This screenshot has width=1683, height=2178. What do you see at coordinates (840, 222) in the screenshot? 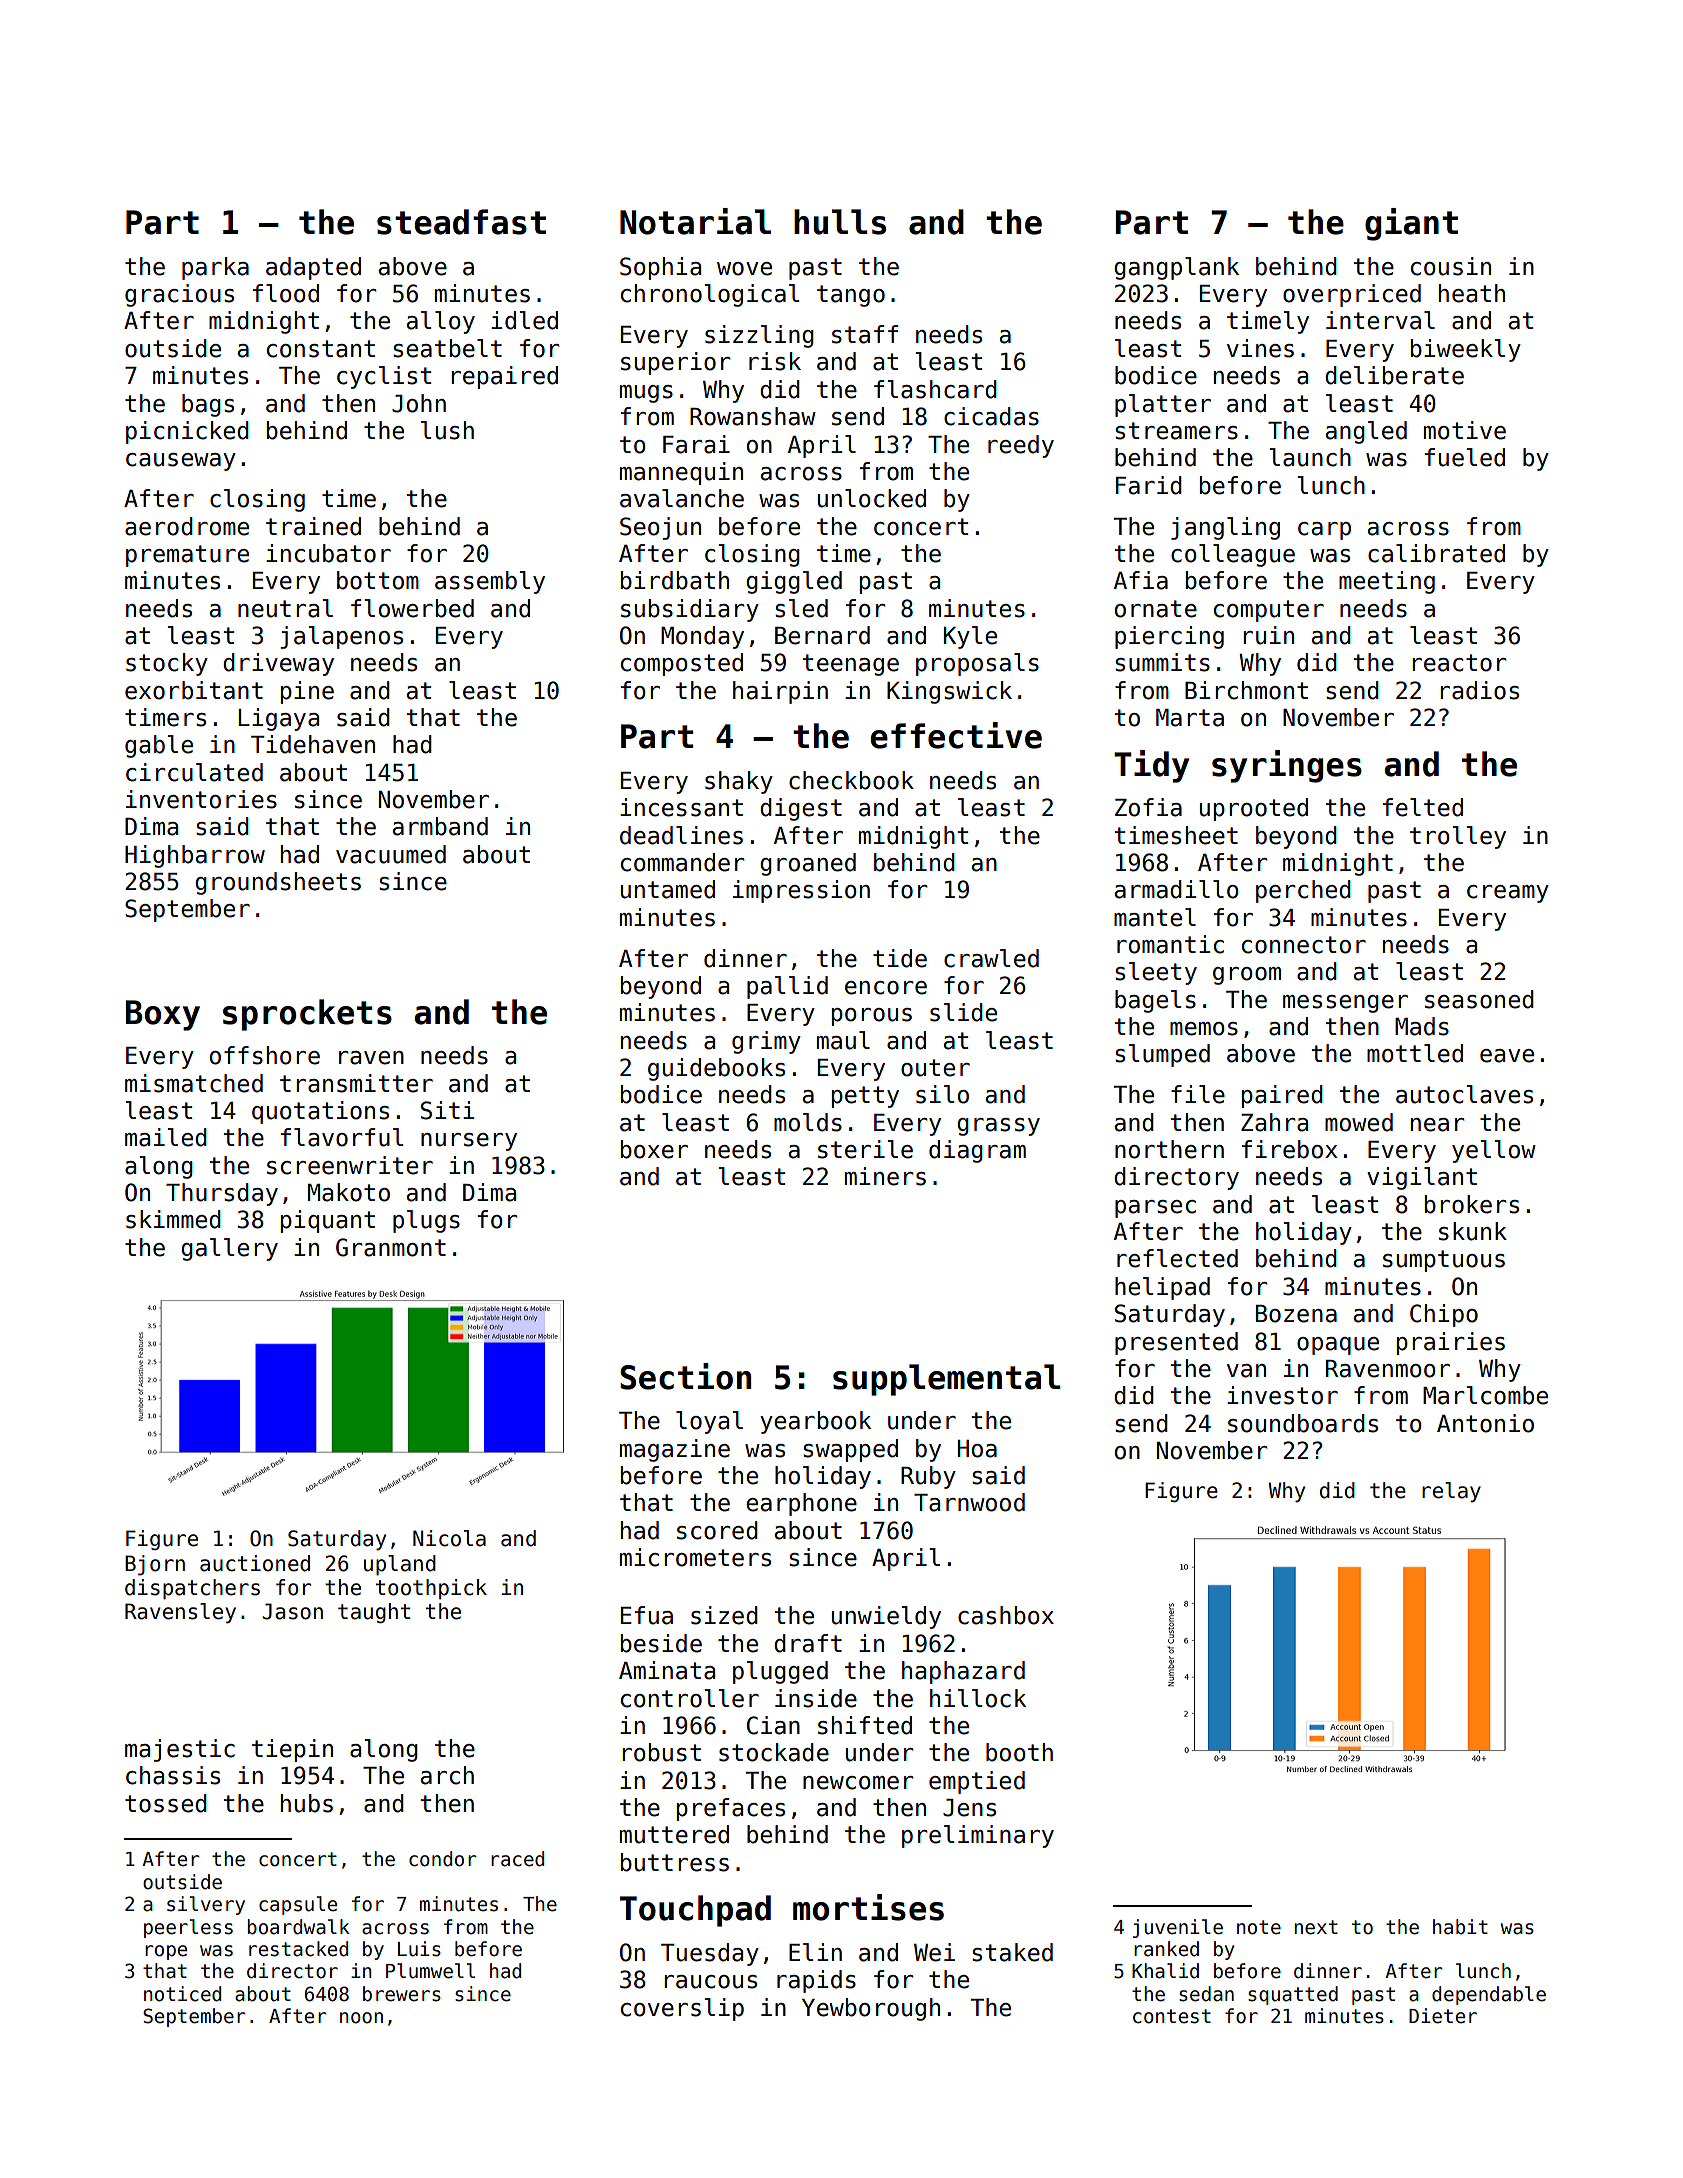
I see `hulls` at bounding box center [840, 222].
